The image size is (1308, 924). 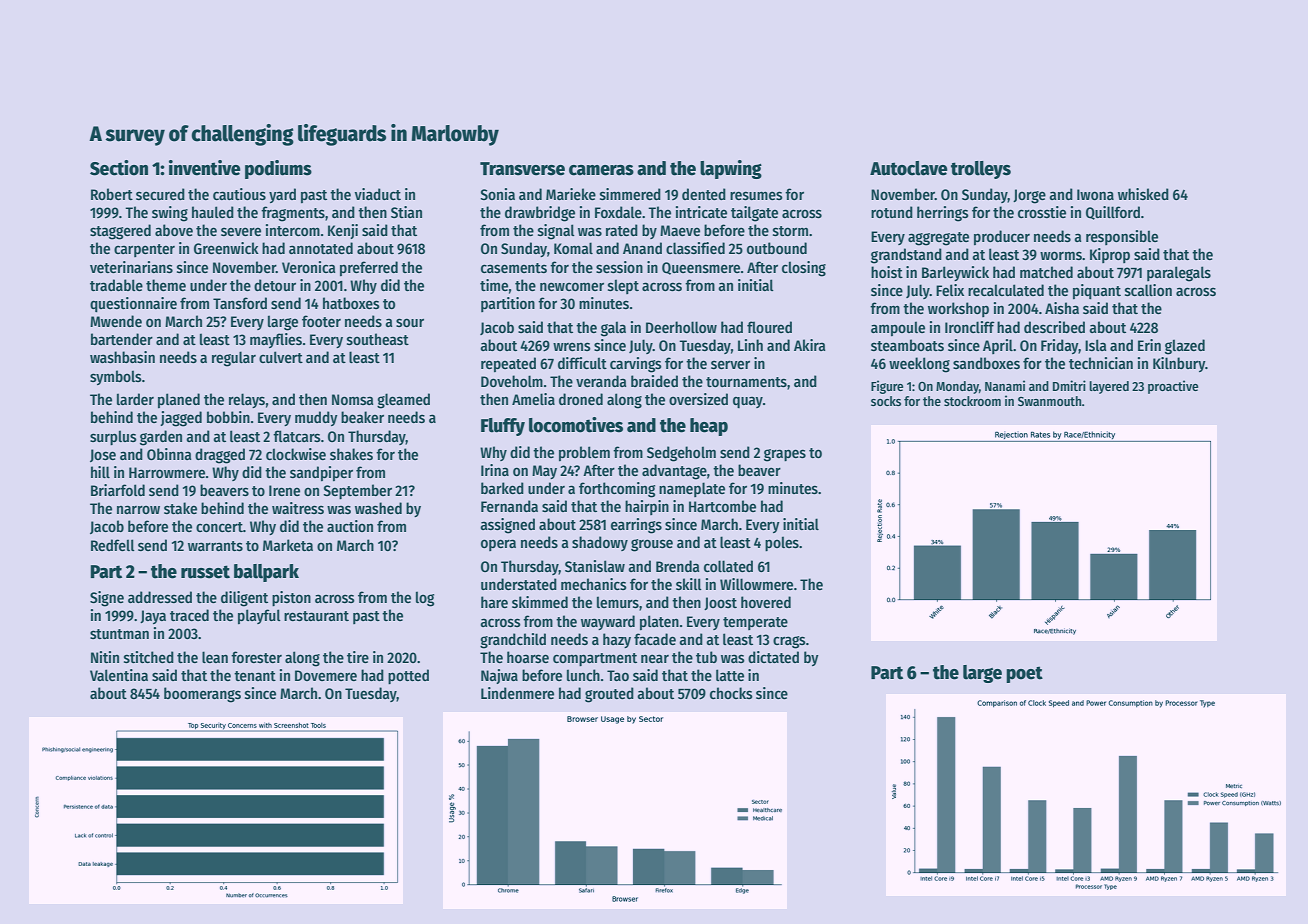 I want to click on whisked, so click(x=1143, y=194).
